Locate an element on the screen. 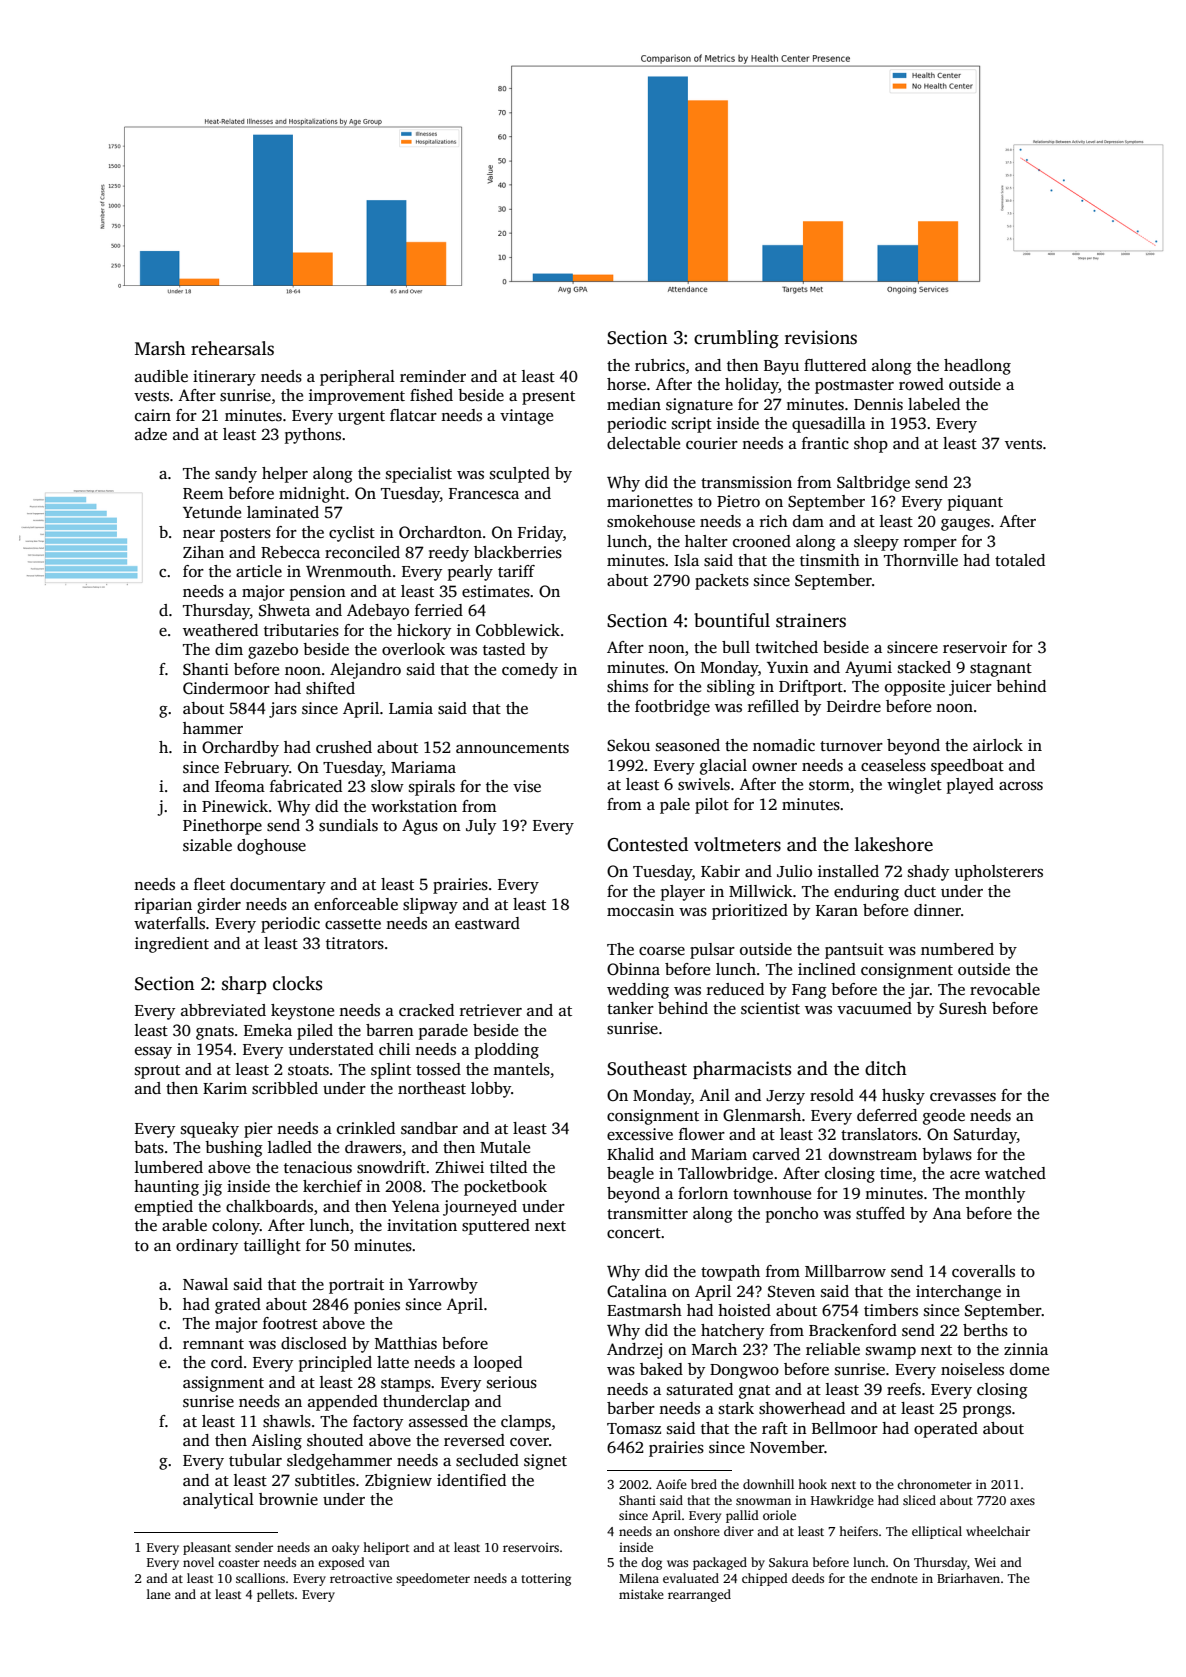 The image size is (1186, 1677). rehearsals is located at coordinates (232, 348).
